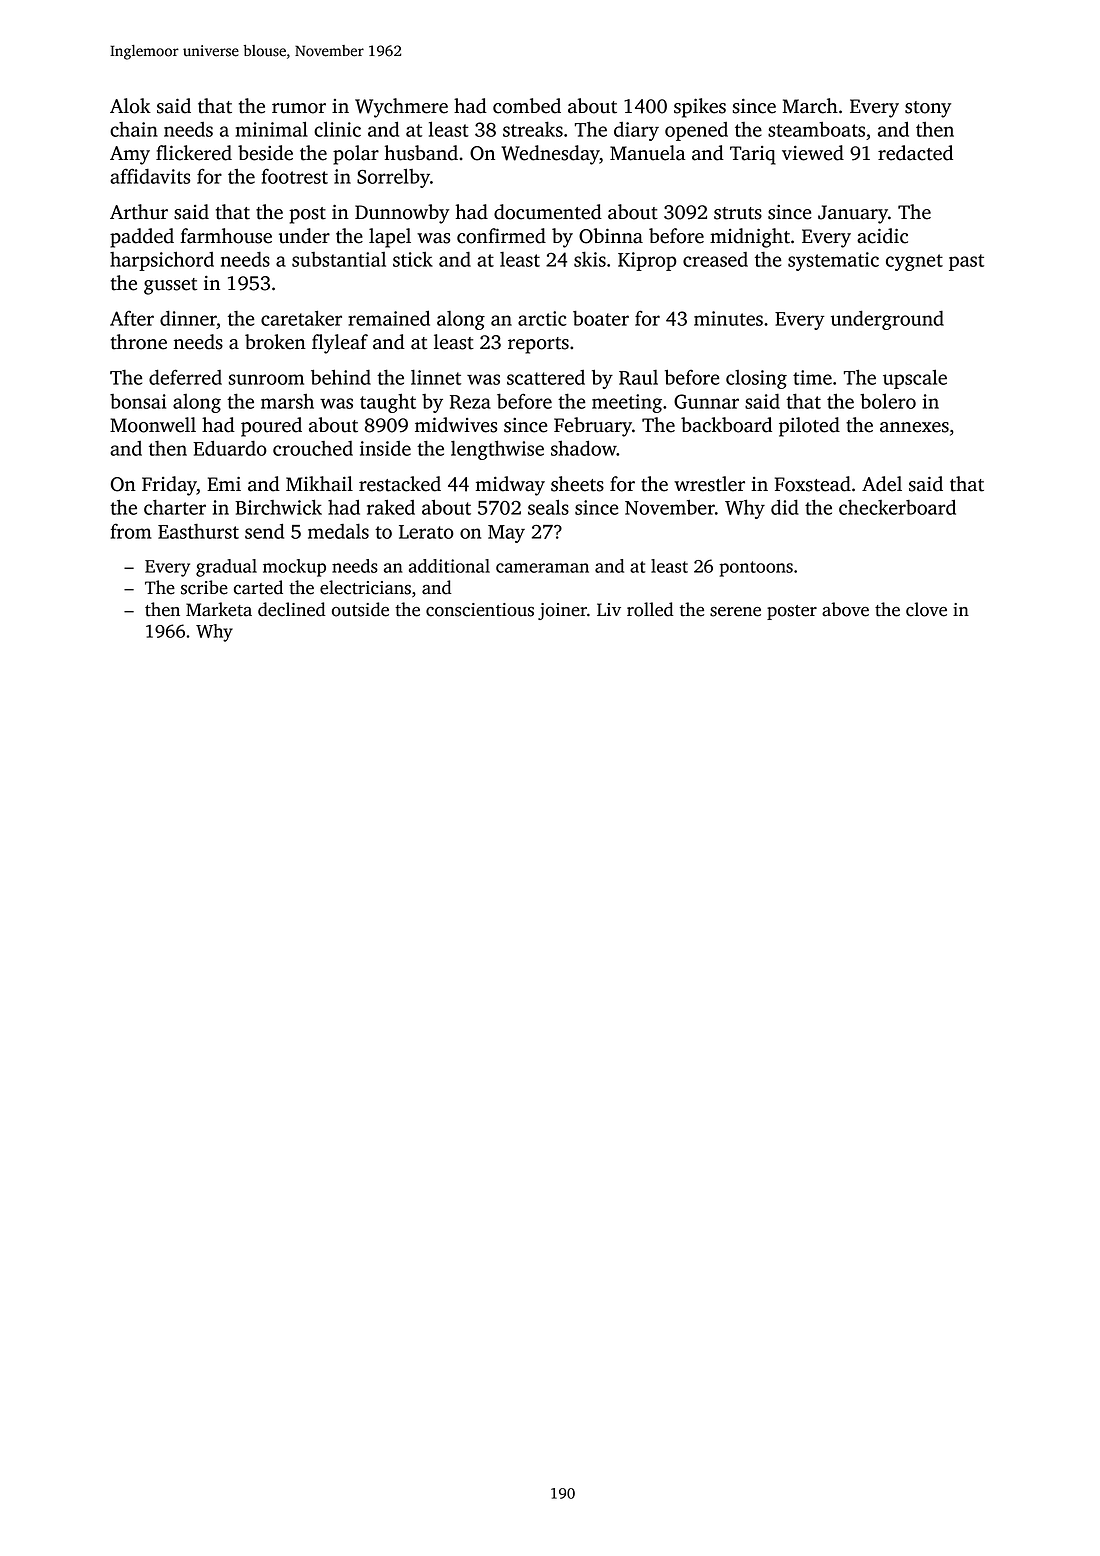 Image resolution: width=1100 pixels, height=1556 pixels. I want to click on Gunnar, so click(706, 401).
